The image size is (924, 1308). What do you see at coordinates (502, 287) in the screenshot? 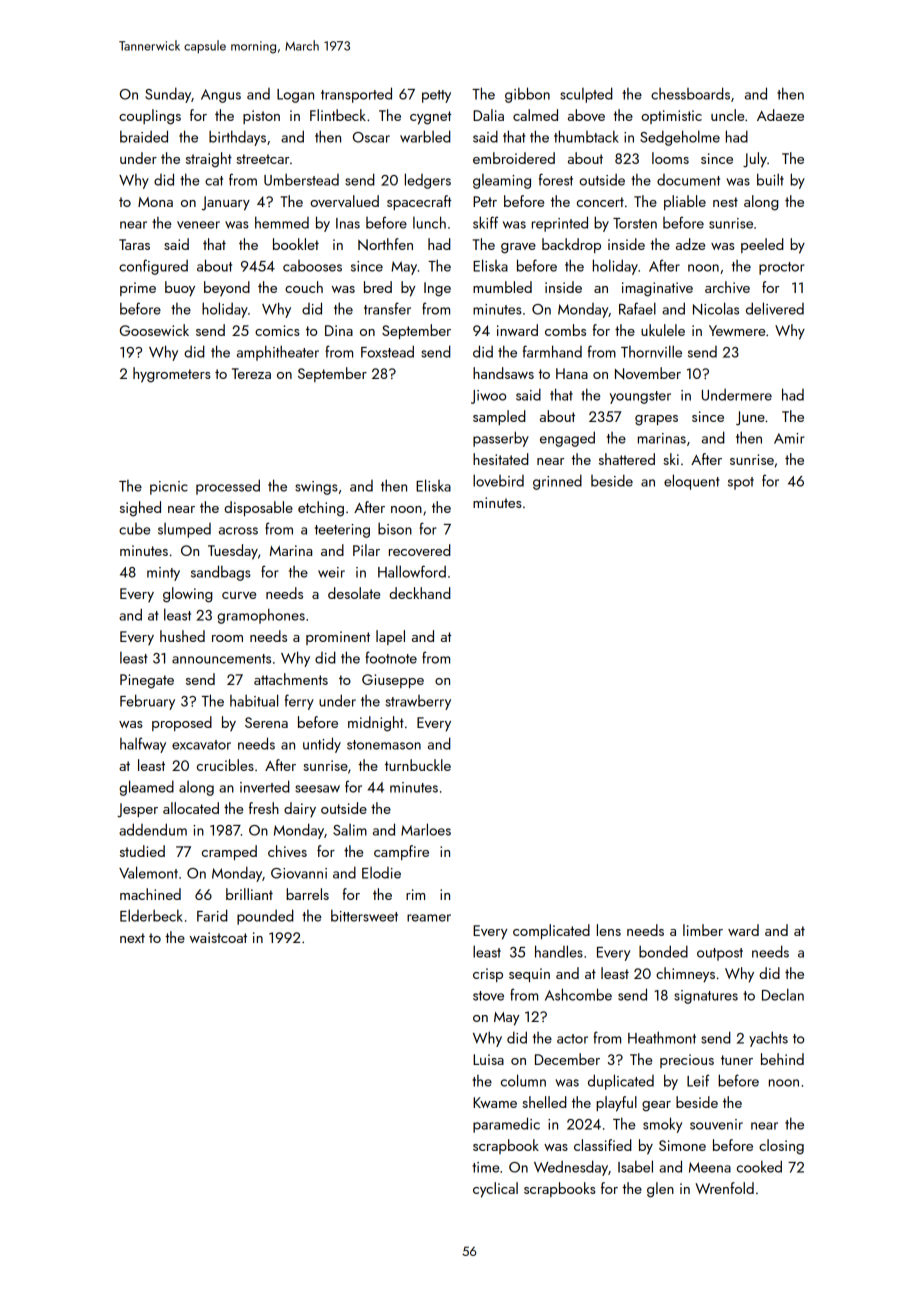
I see `mumbled` at bounding box center [502, 287].
